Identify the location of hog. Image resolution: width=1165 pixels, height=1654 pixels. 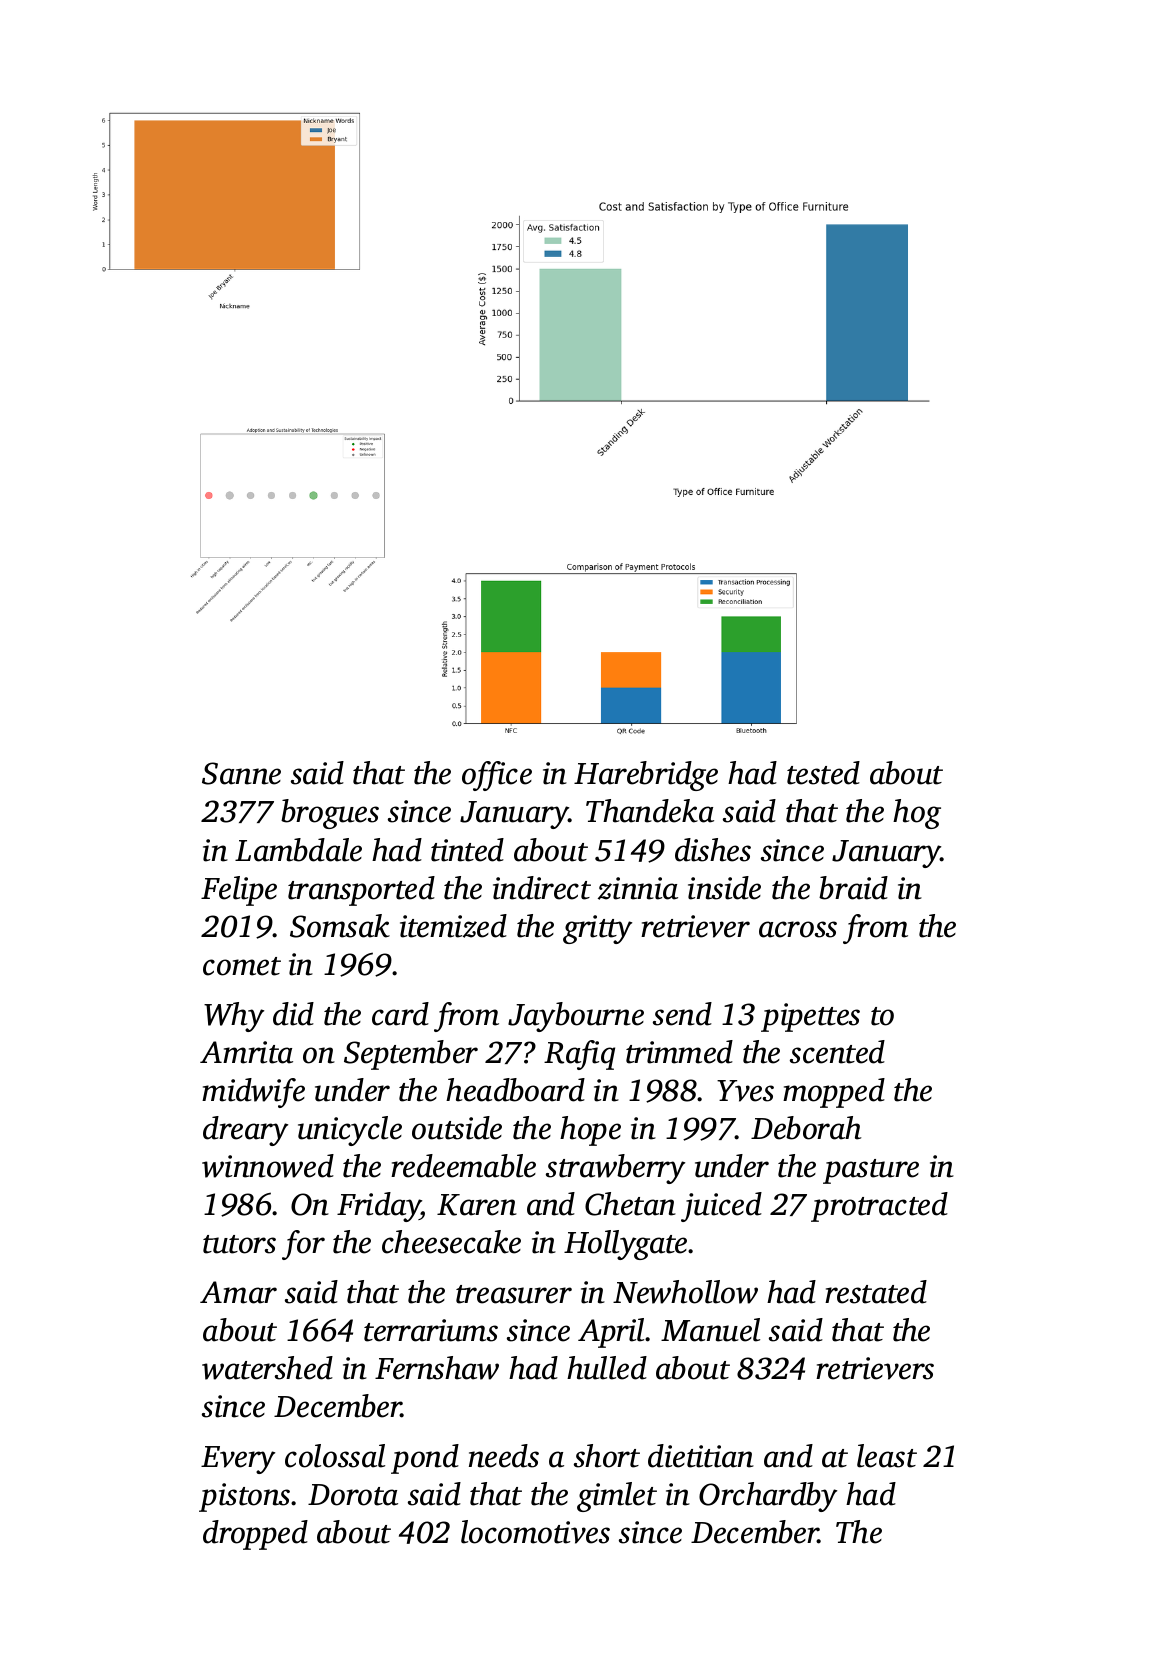
(917, 814).
